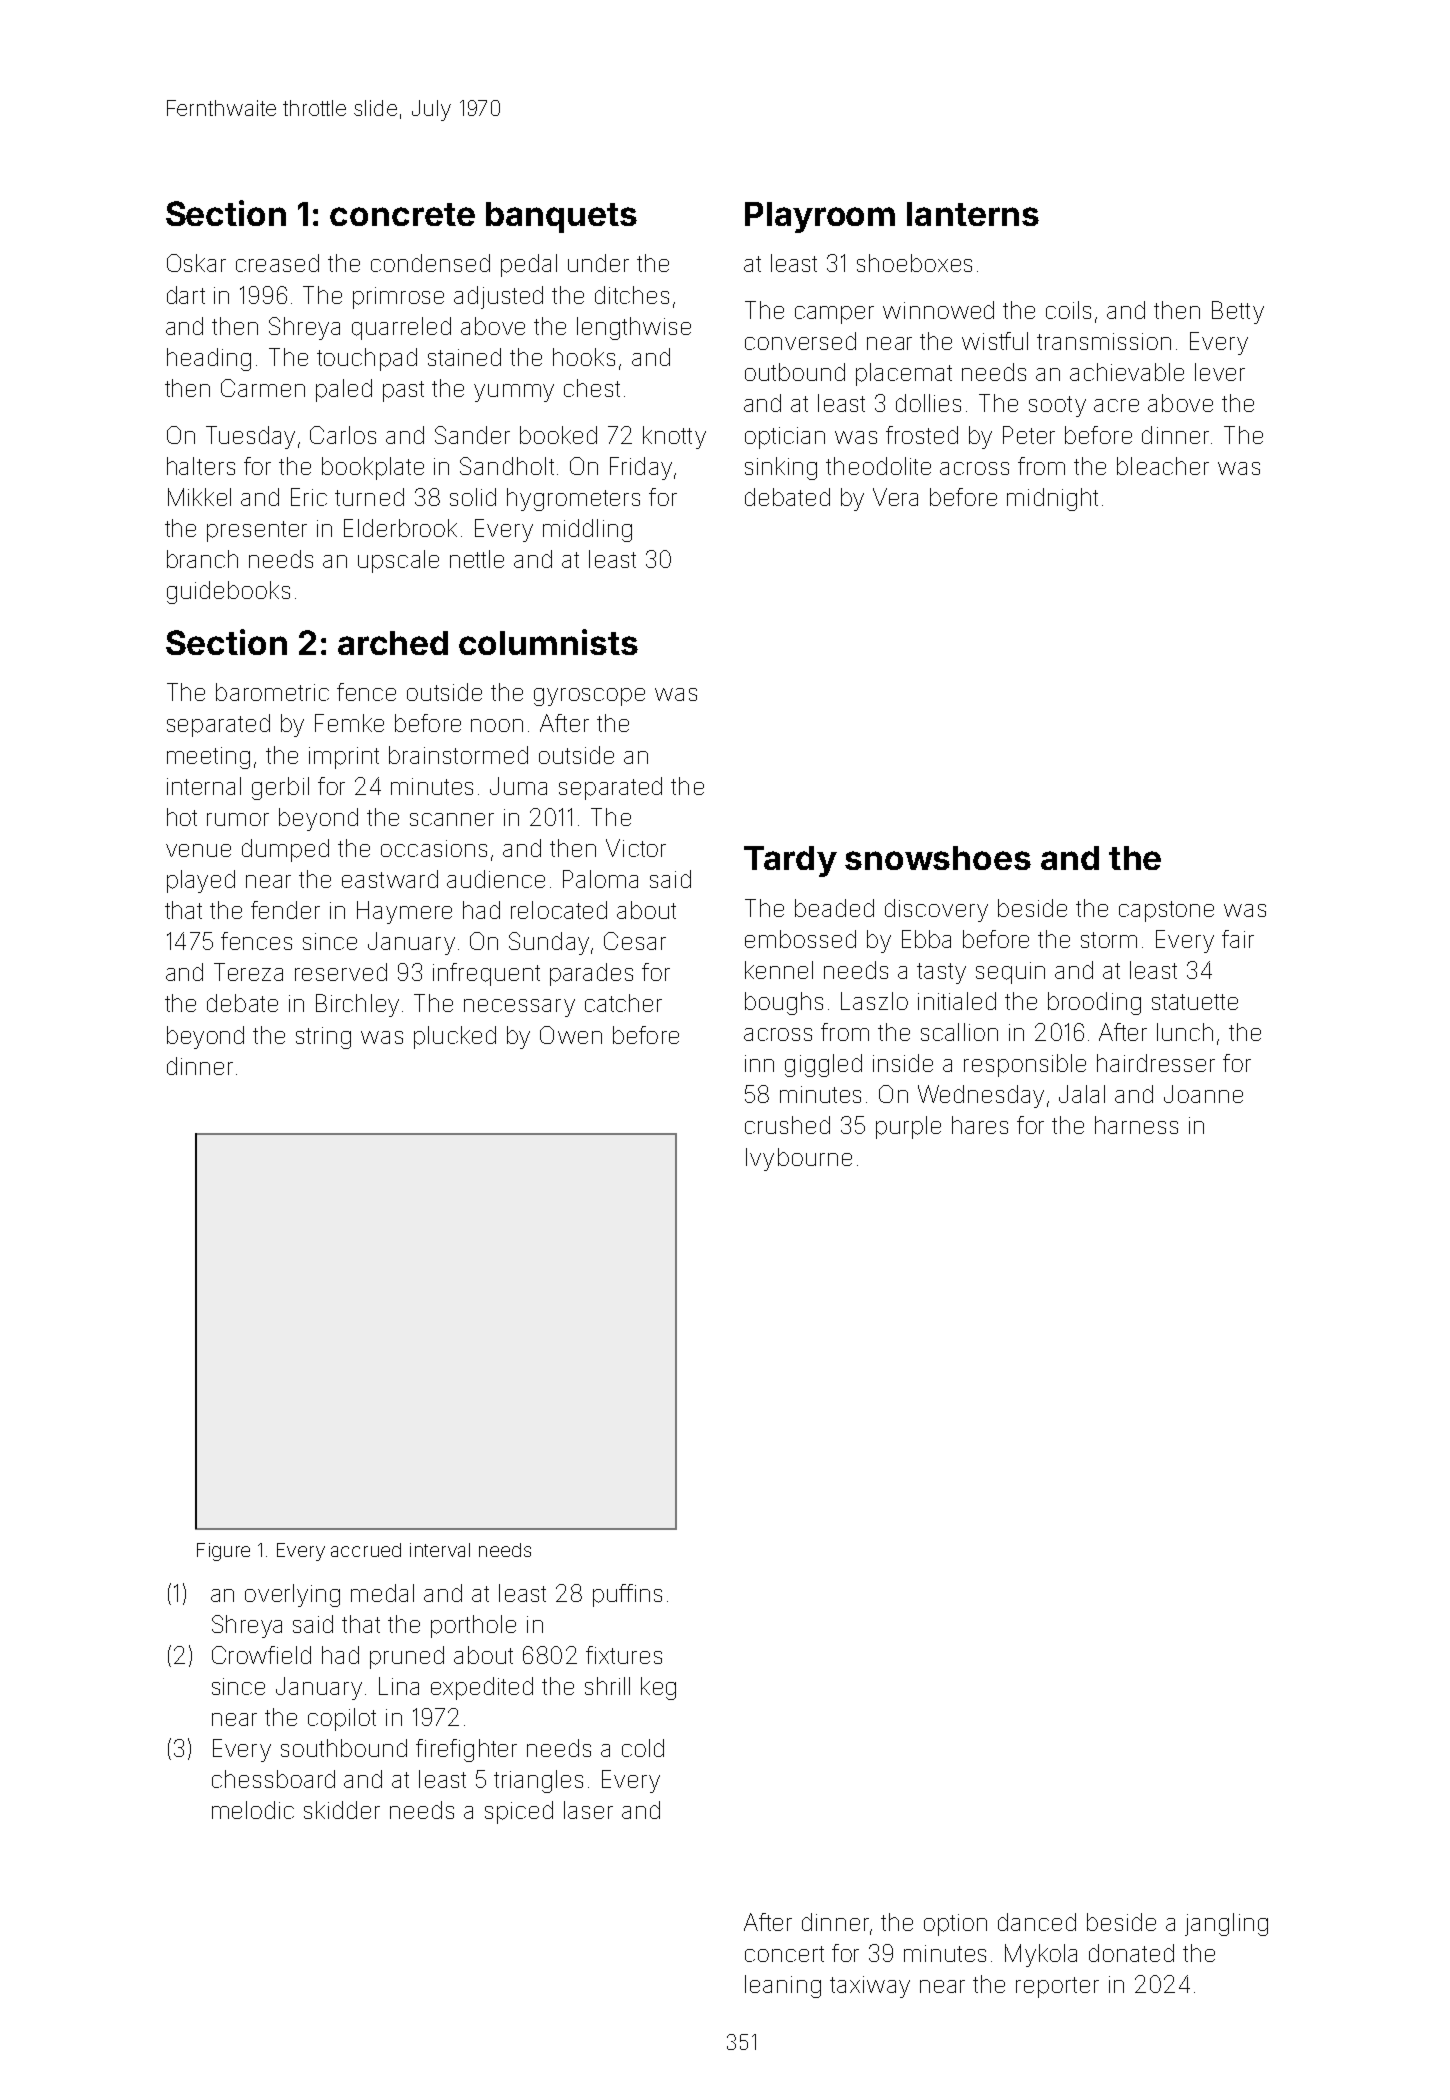  What do you see at coordinates (1226, 1924) in the screenshot?
I see `jangling` at bounding box center [1226, 1924].
